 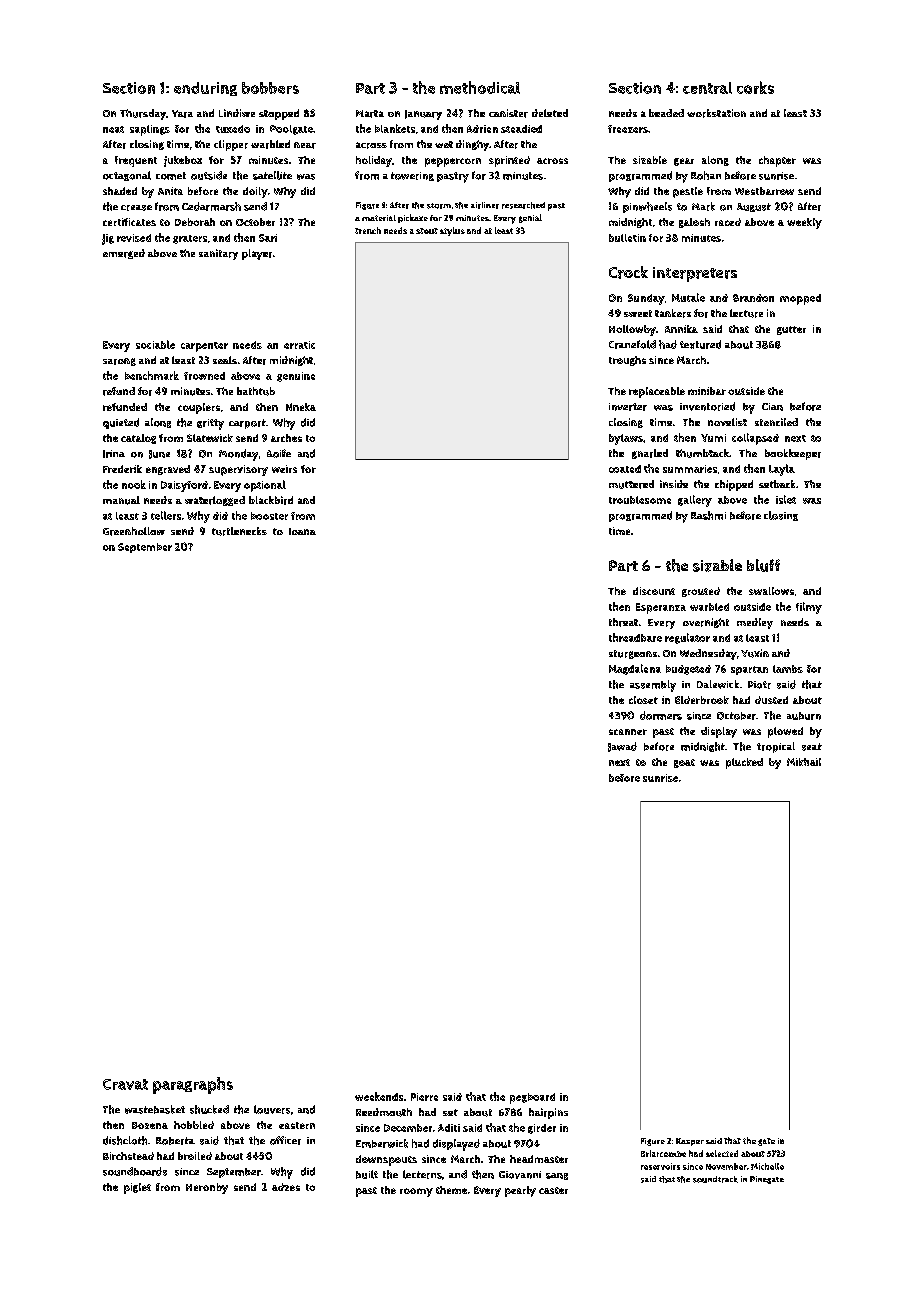 What do you see at coordinates (702, 700) in the document?
I see `Elderbrook` at bounding box center [702, 700].
